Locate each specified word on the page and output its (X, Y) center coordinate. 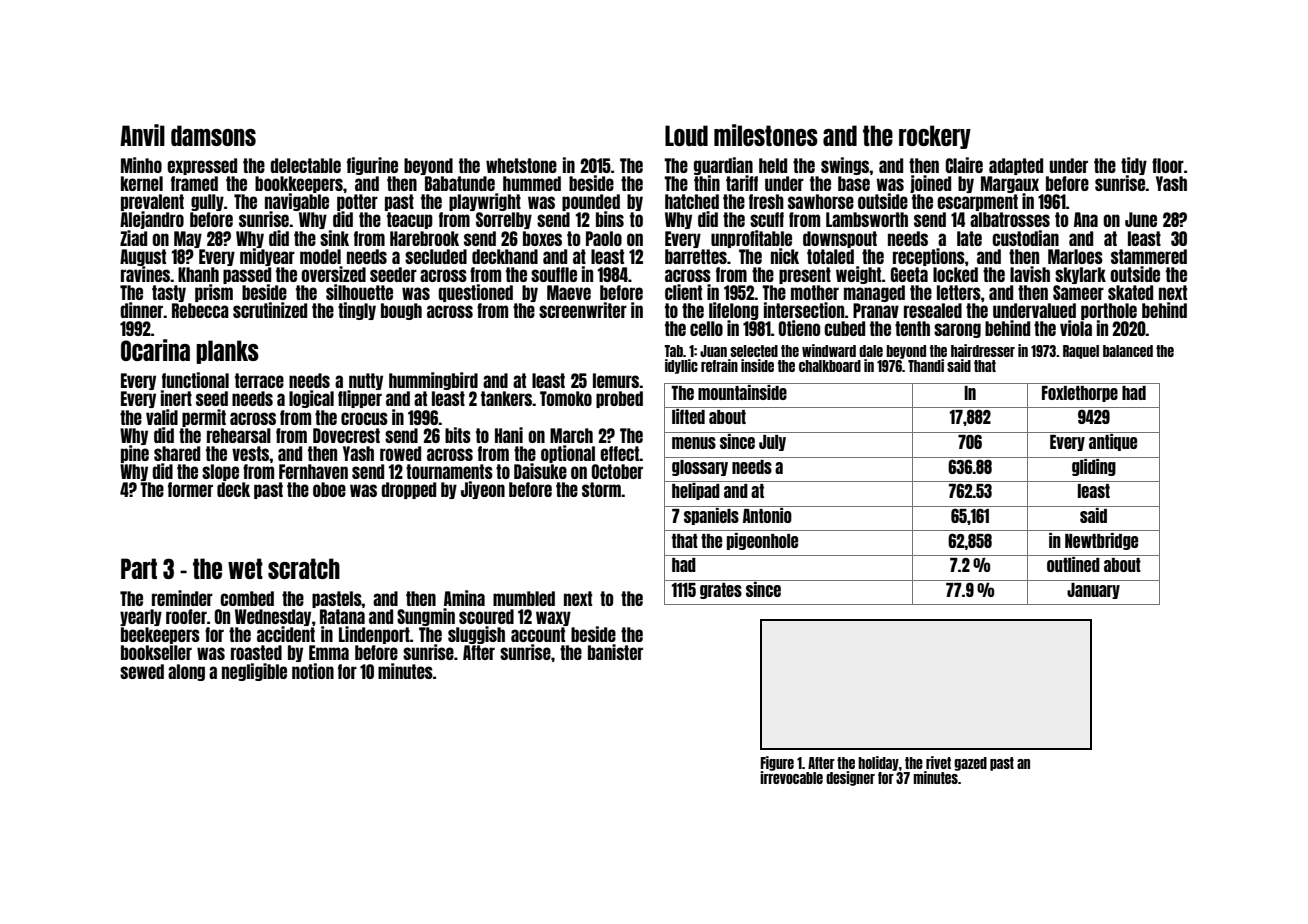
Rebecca (200, 310)
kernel (142, 183)
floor (1168, 165)
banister (615, 652)
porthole (1109, 312)
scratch (304, 568)
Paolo (604, 238)
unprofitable (751, 239)
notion (313, 671)
